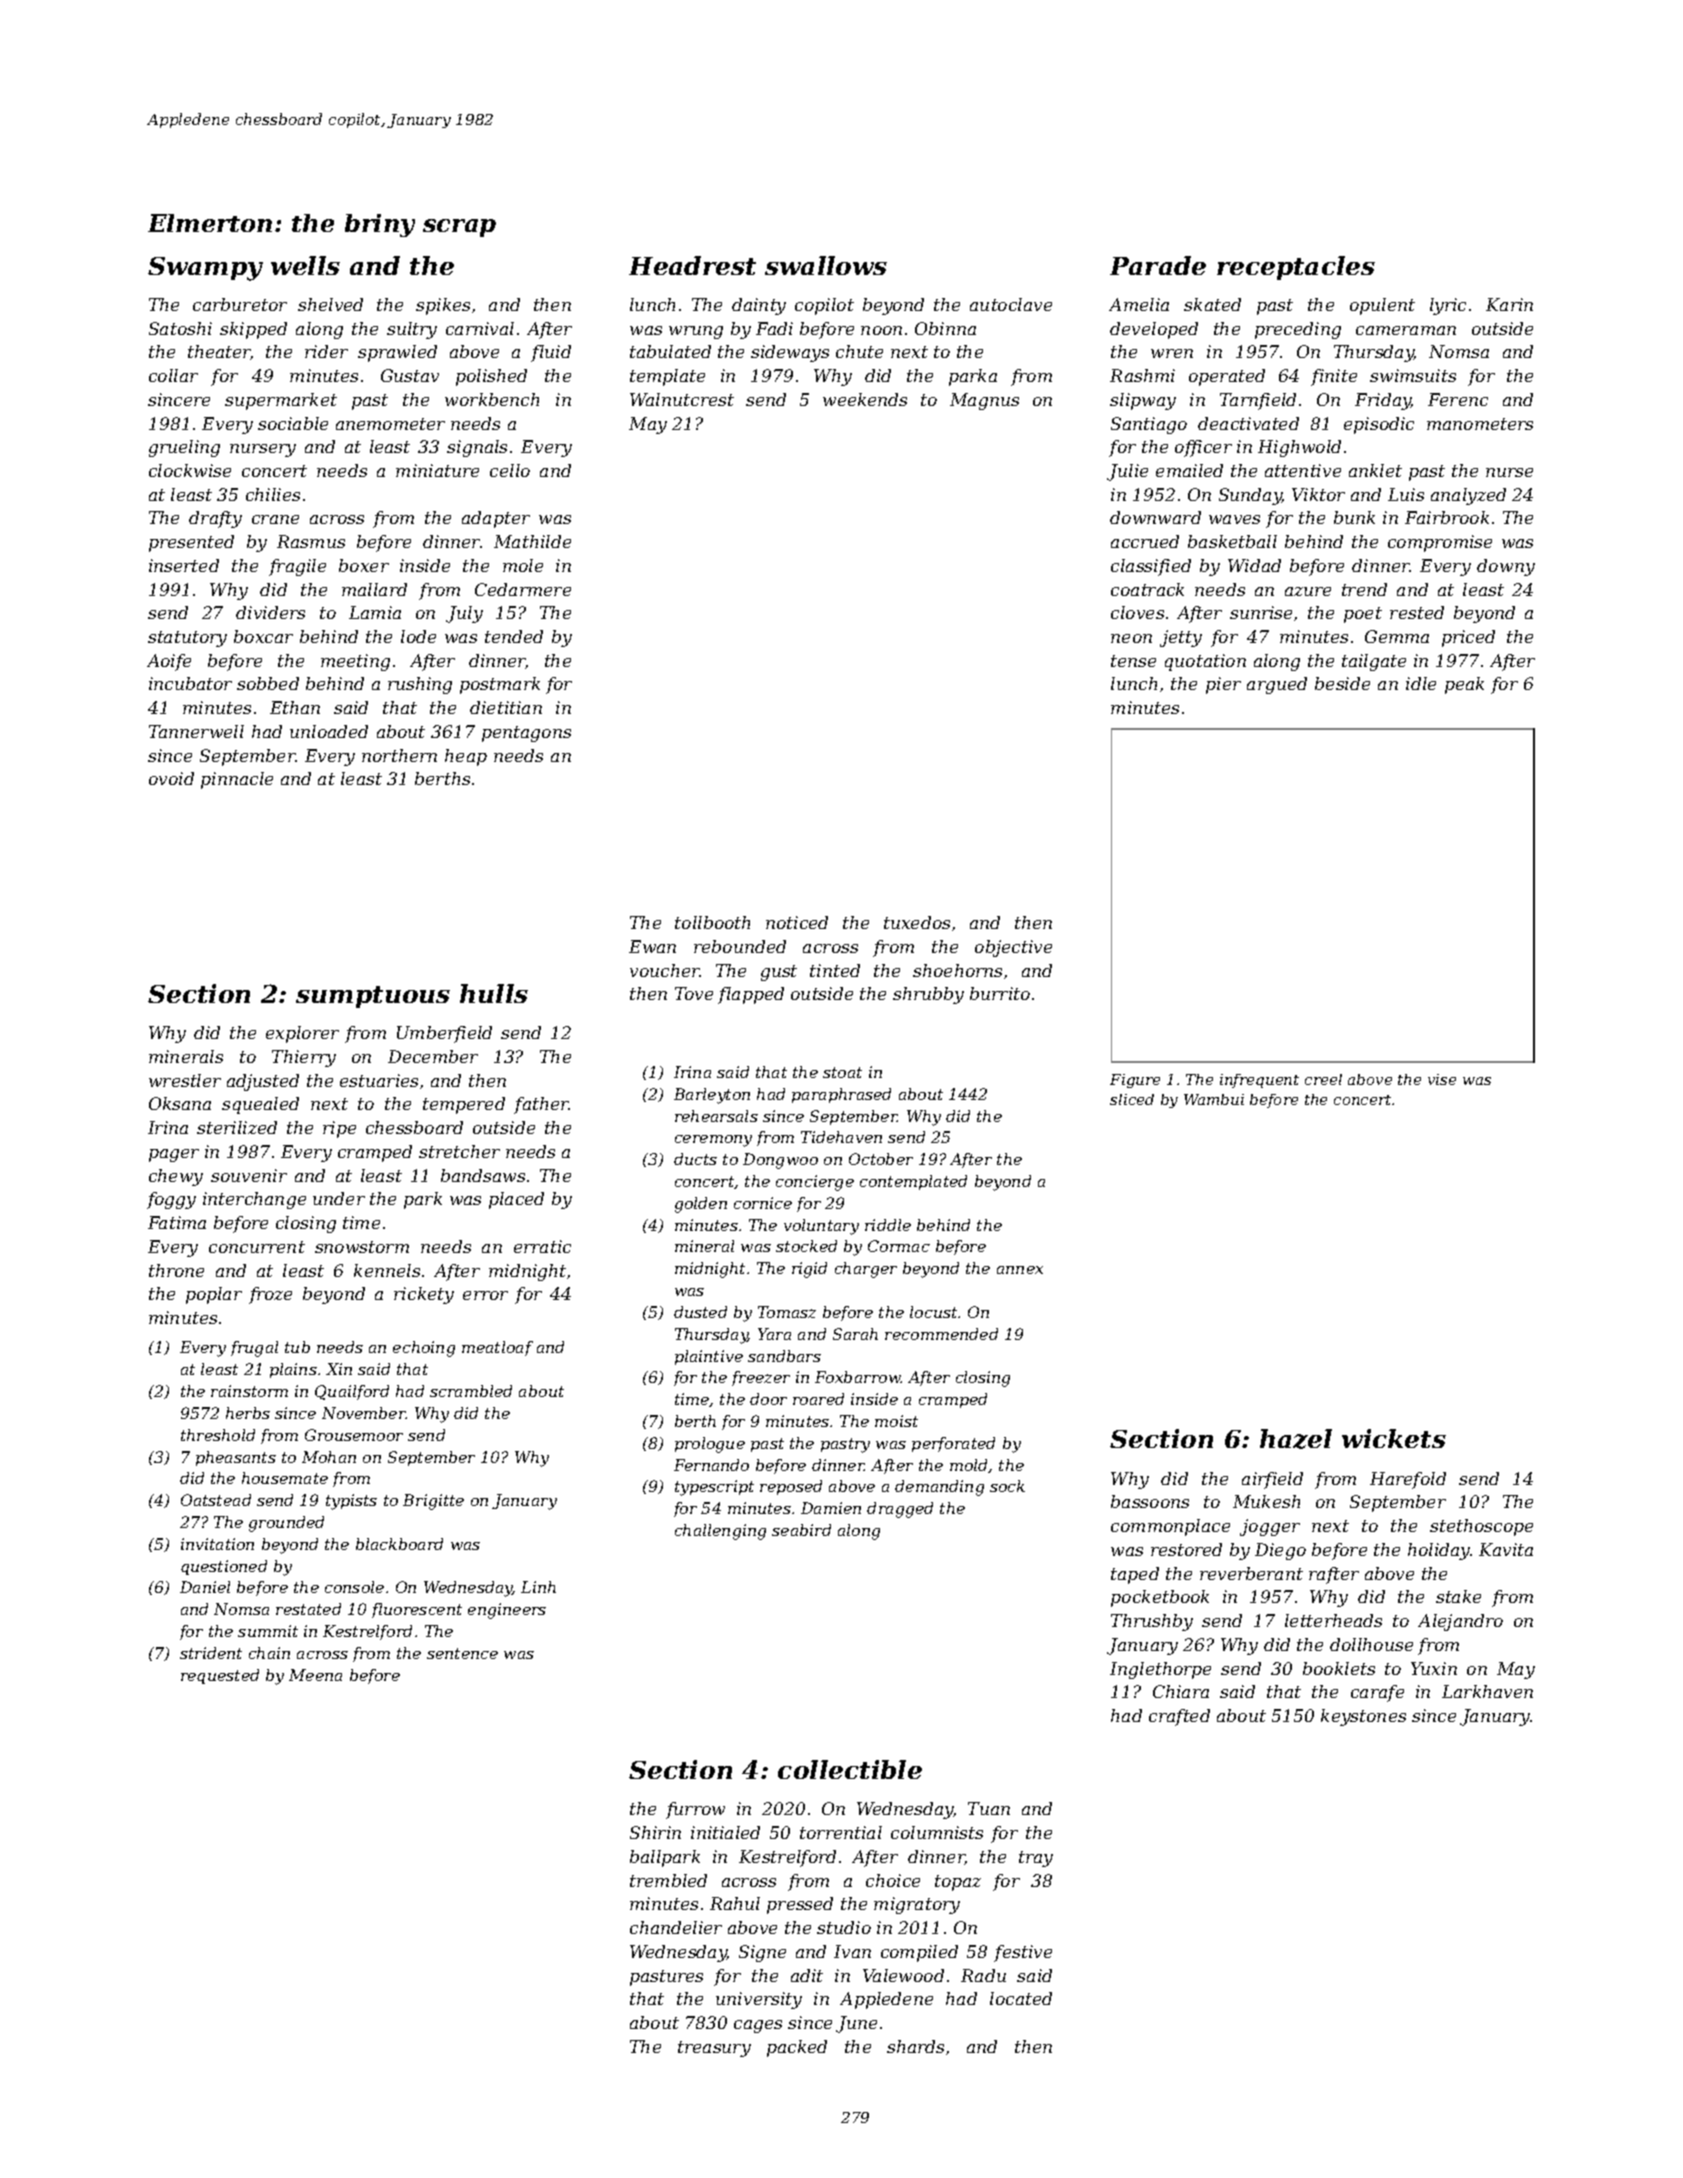 This image has width=1683, height=2178. Describe the element at coordinates (826, 265) in the image. I see `swallows` at that location.
